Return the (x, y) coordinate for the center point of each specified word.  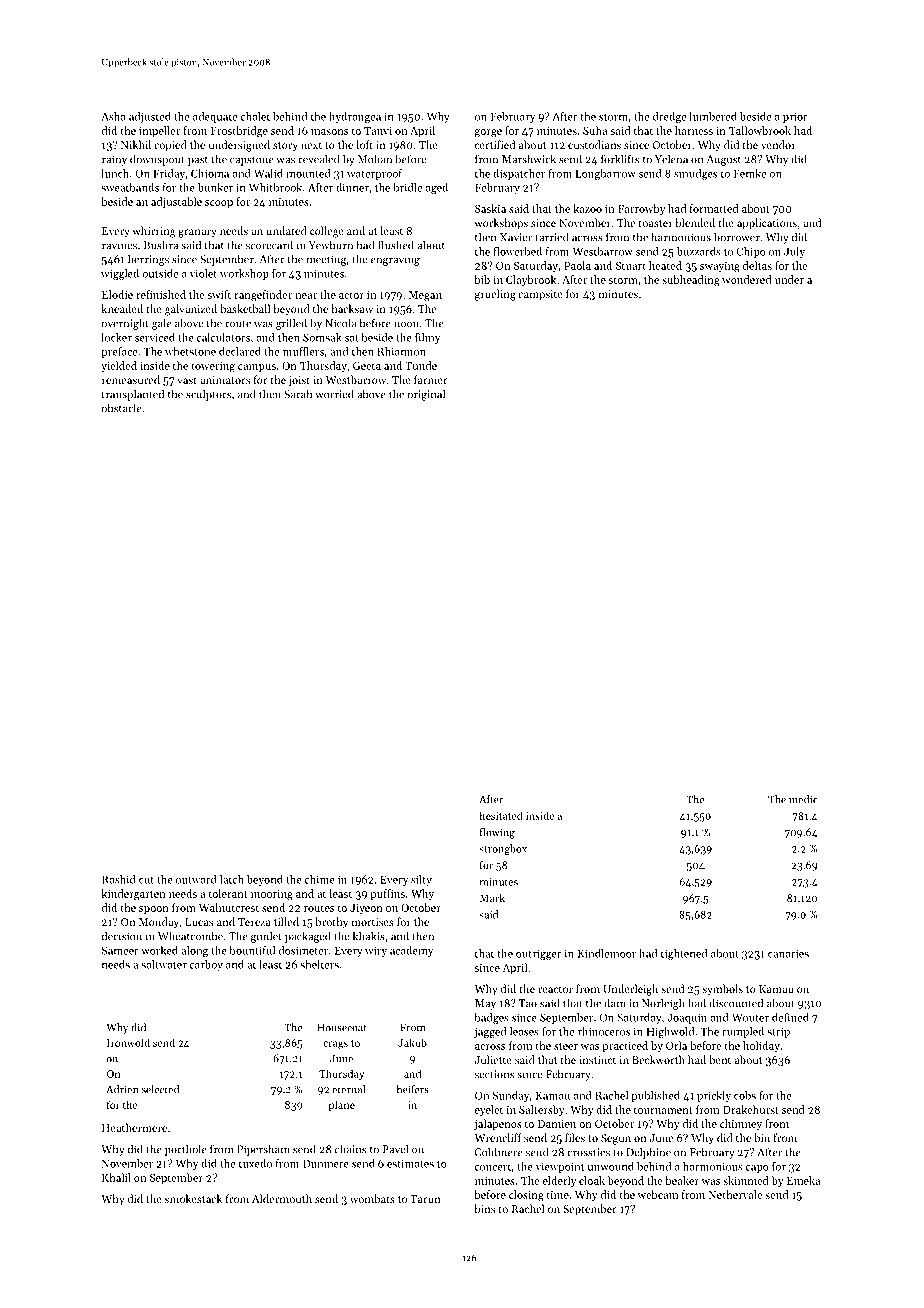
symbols (723, 990)
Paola (577, 265)
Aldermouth (282, 1198)
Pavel (395, 1149)
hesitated (501, 815)
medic (803, 799)
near (306, 296)
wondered (746, 279)
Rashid (119, 879)
